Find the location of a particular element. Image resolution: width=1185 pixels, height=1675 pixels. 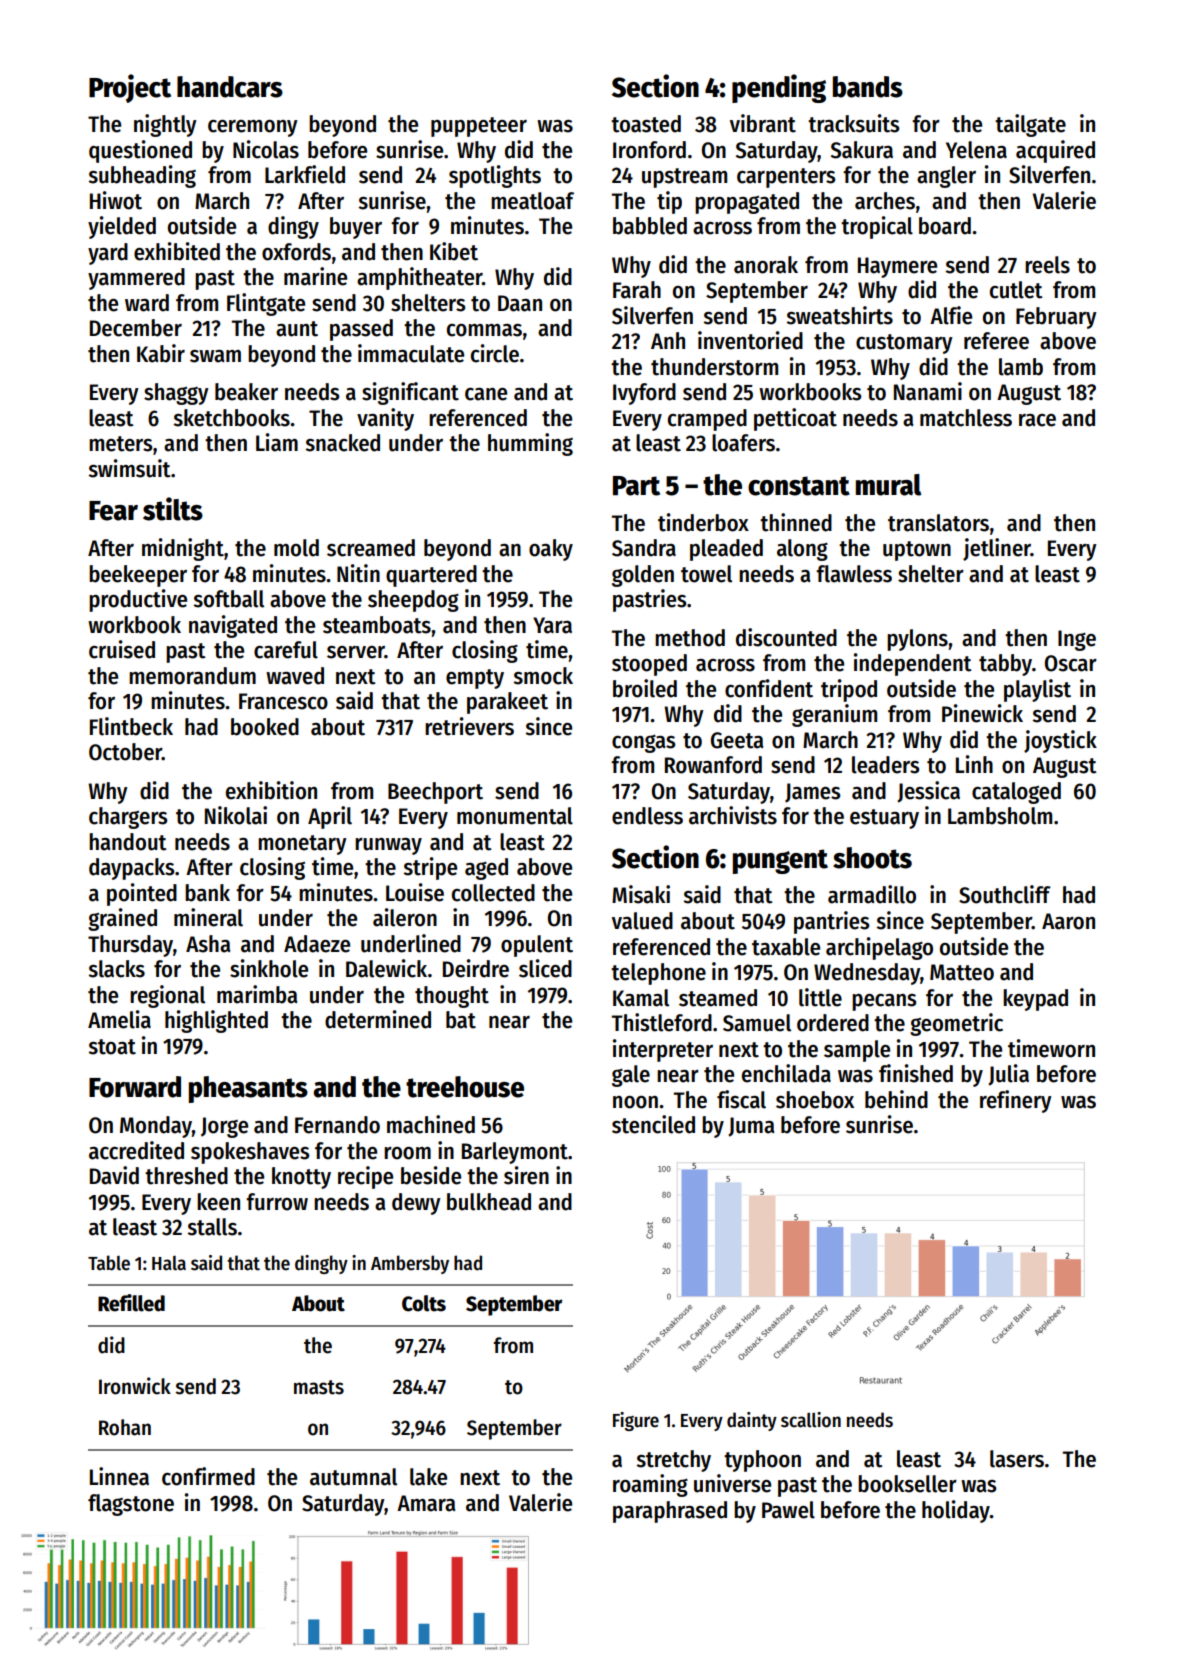

stoat is located at coordinates (112, 1047).
